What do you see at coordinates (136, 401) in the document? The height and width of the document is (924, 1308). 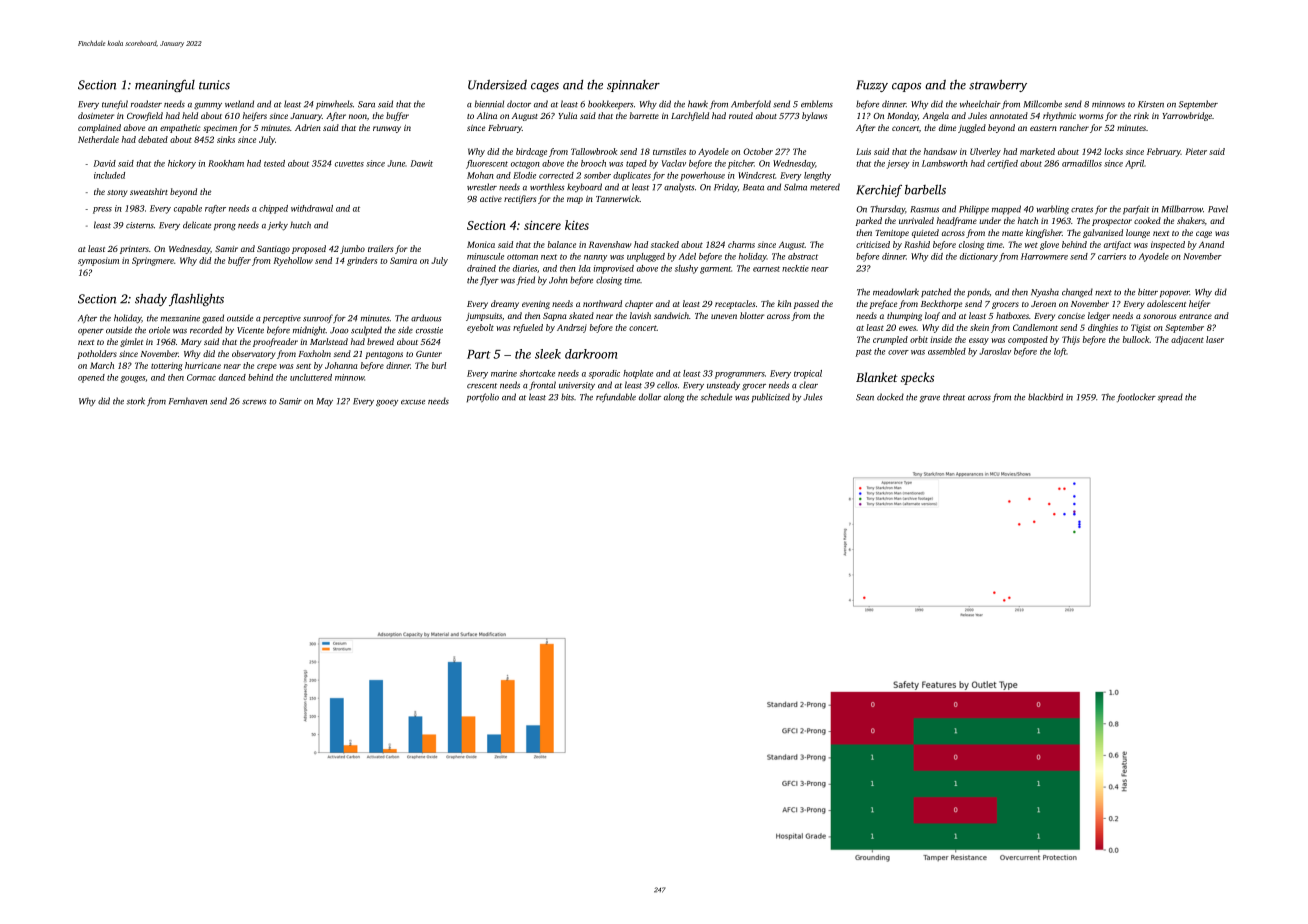 I see `stork` at bounding box center [136, 401].
